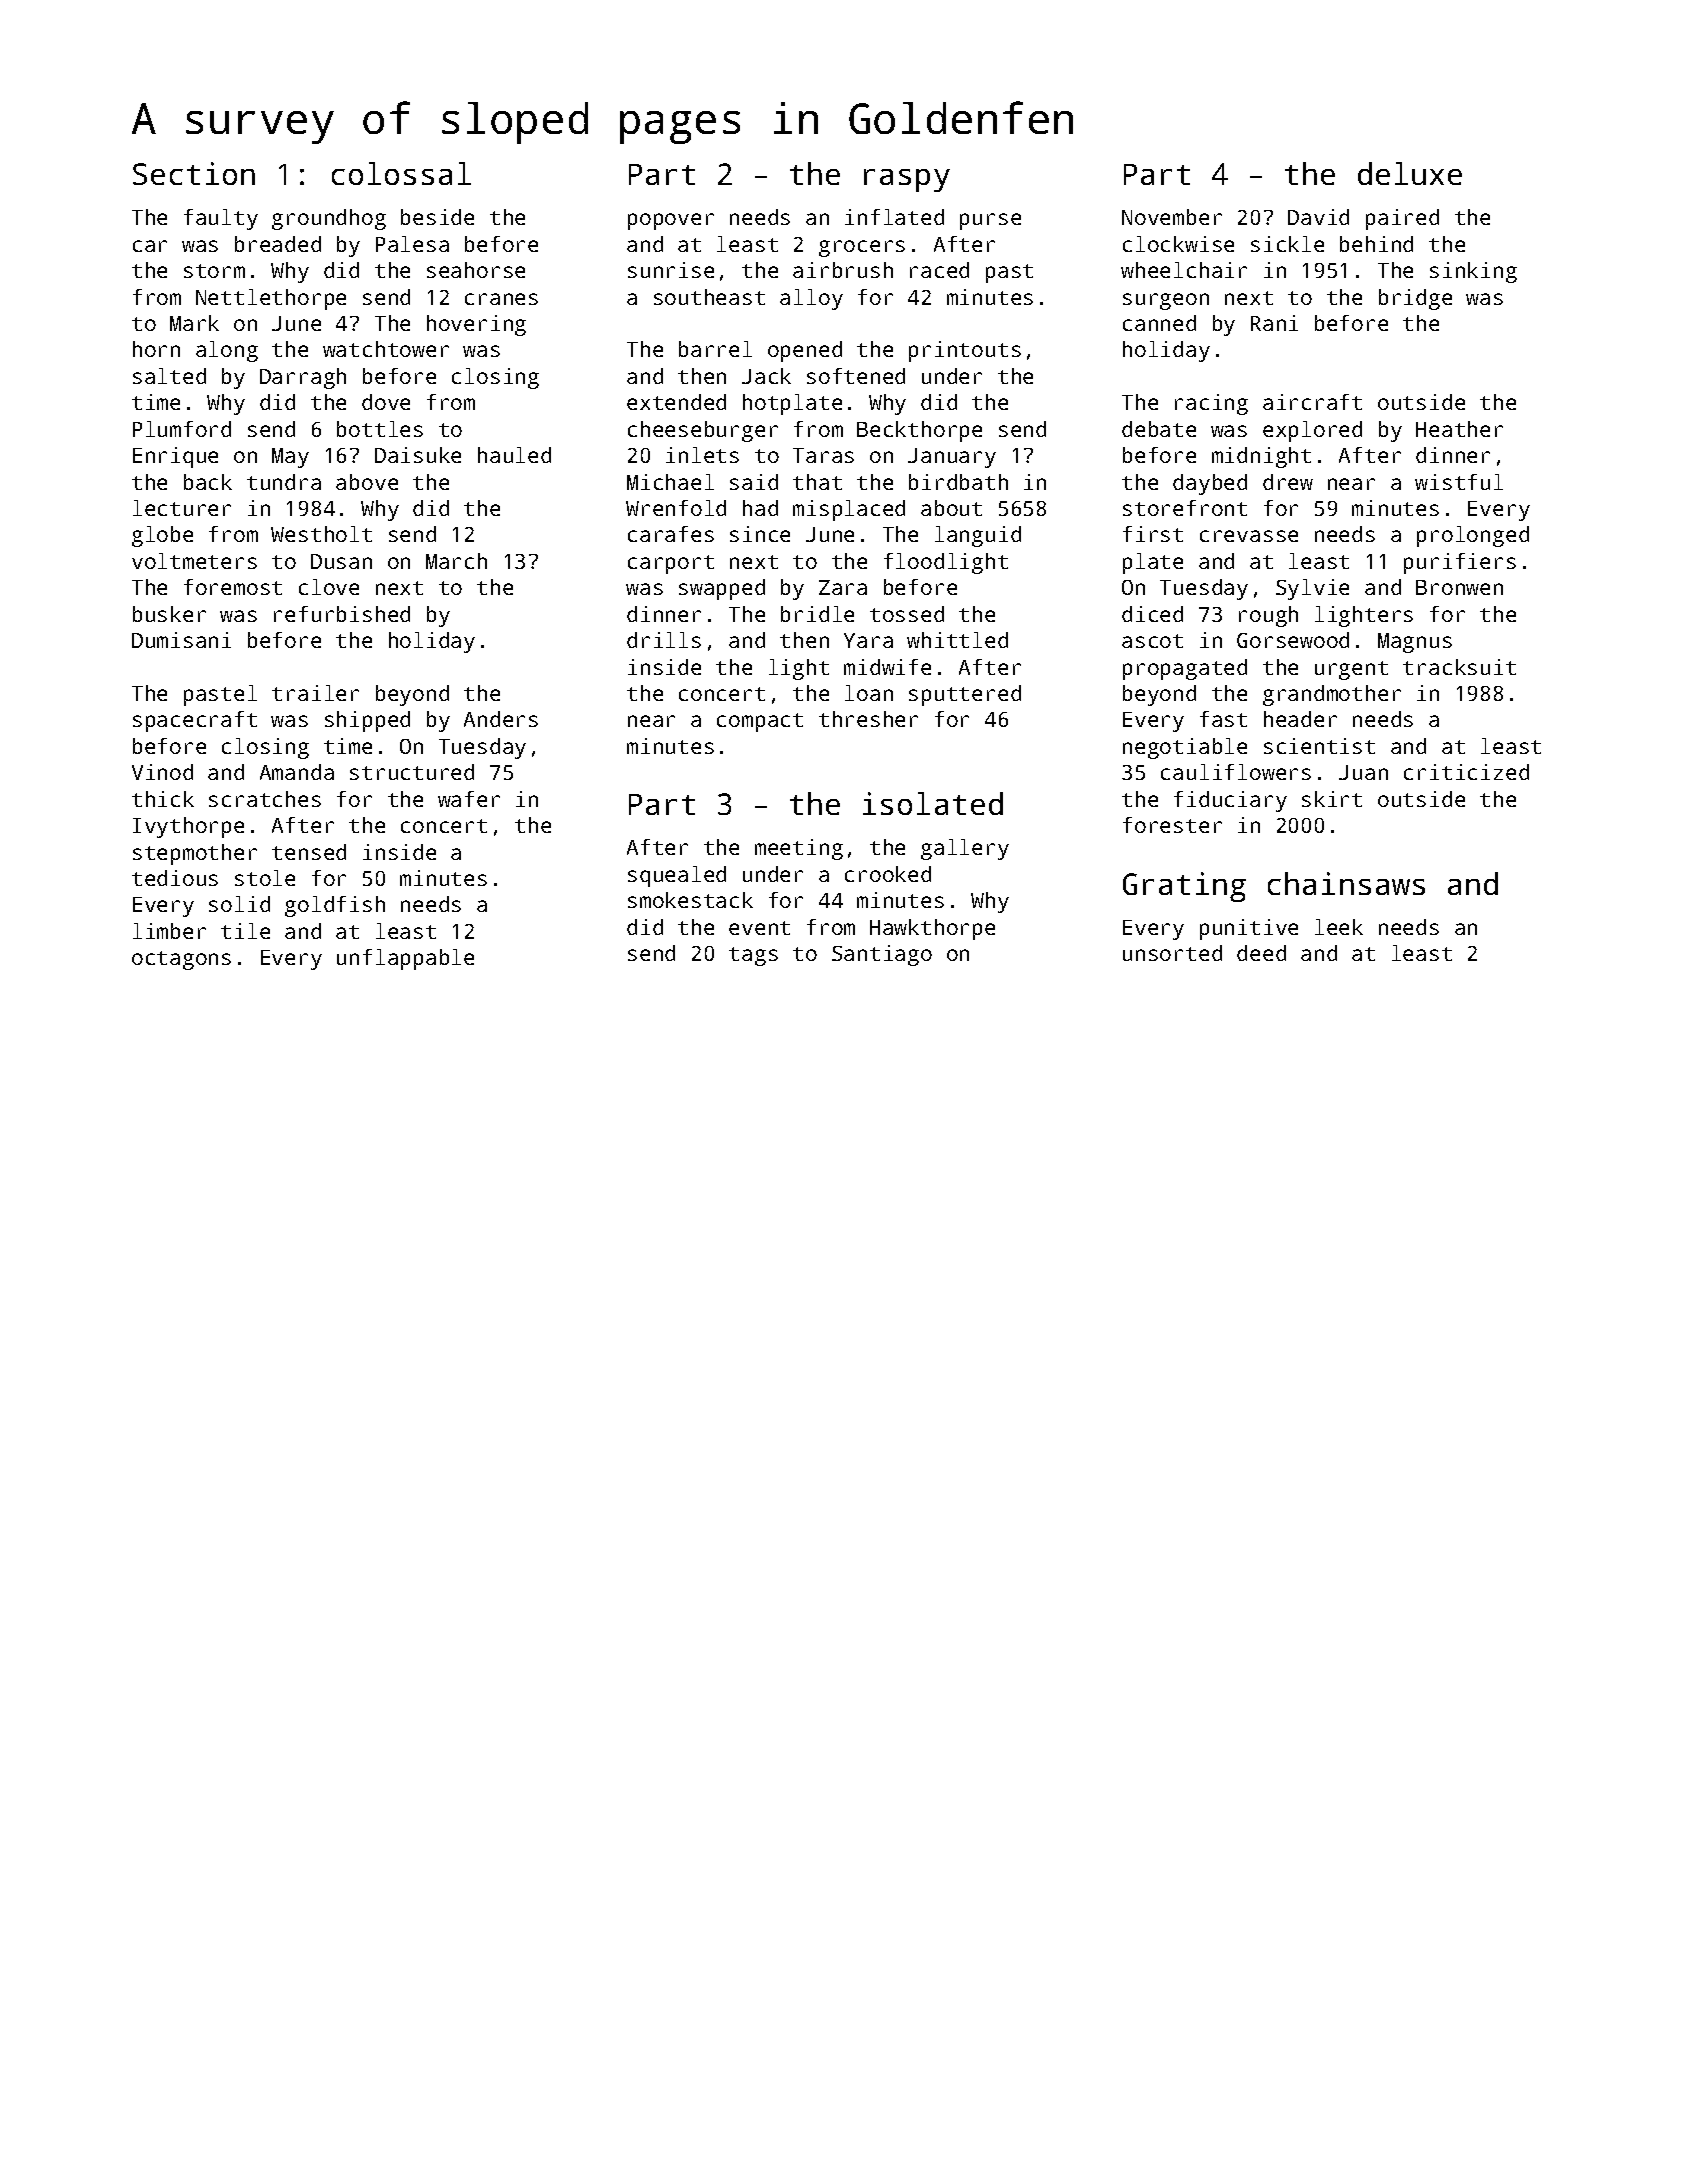  What do you see at coordinates (990, 221) in the screenshot?
I see `purse` at bounding box center [990, 221].
